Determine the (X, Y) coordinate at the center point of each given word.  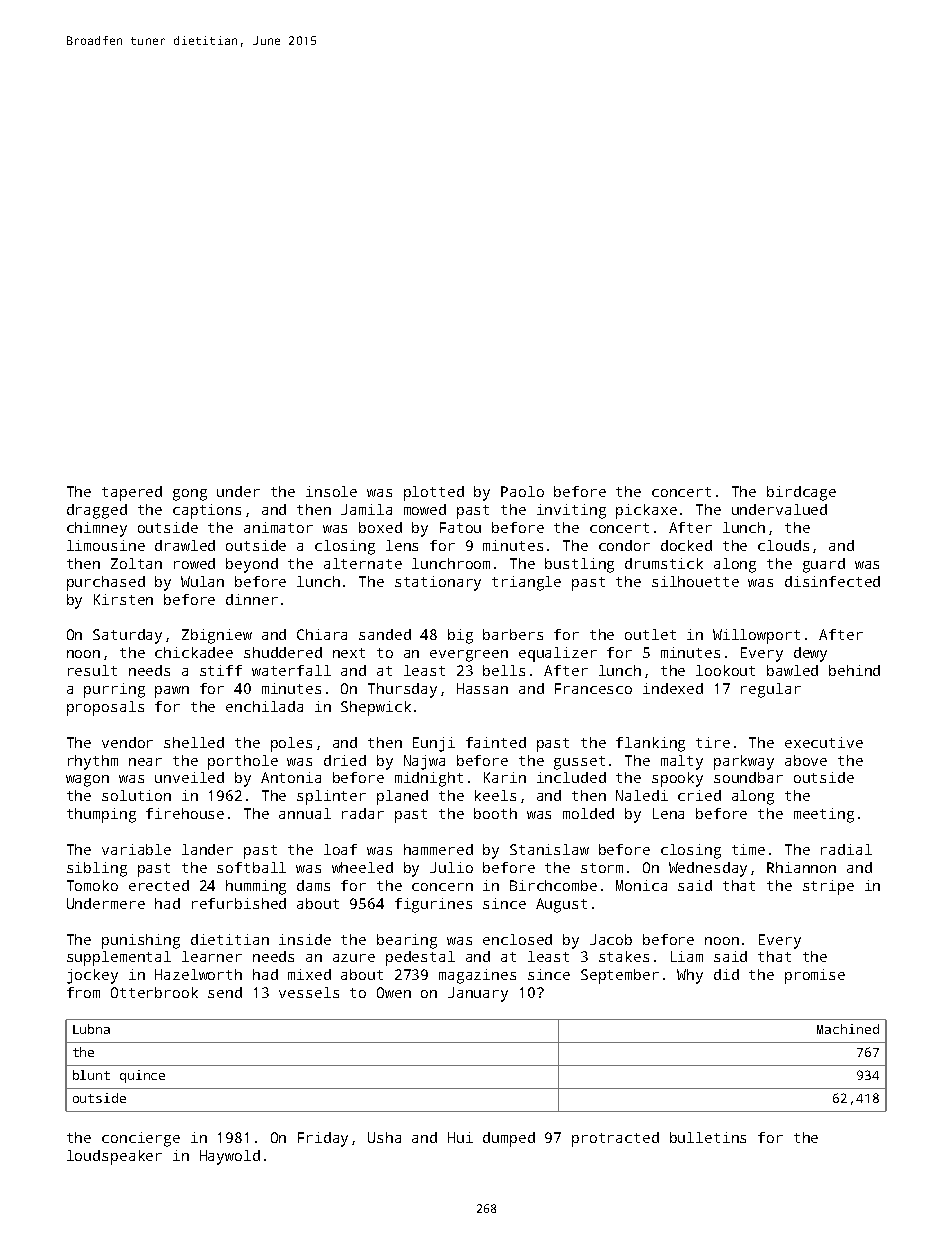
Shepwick (376, 708)
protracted (615, 1139)
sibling (97, 869)
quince (142, 1076)
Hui (460, 1137)
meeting (824, 815)
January (478, 994)
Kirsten (123, 599)
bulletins (708, 1137)
